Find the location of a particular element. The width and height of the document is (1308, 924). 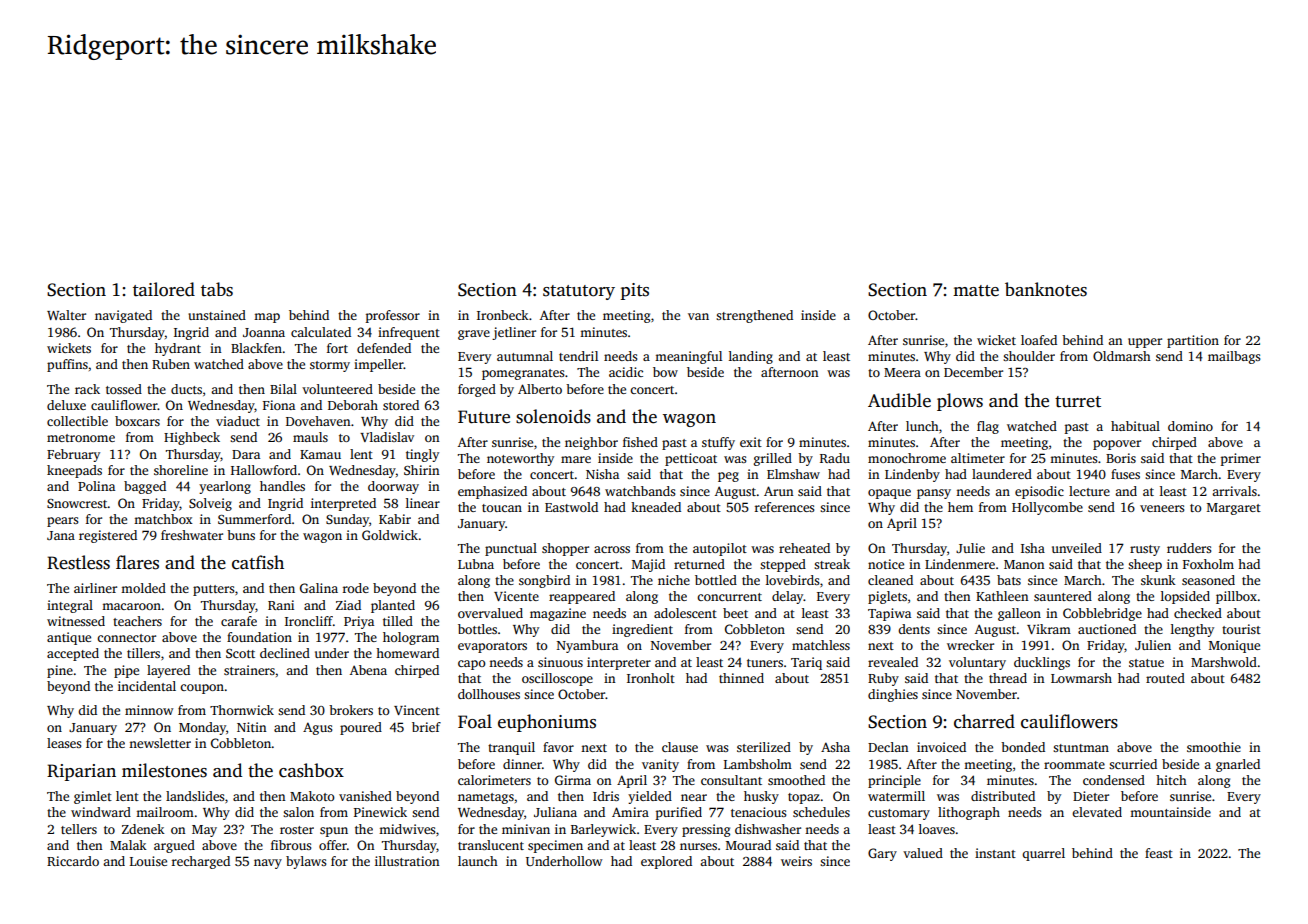

kneepads is located at coordinates (74, 471).
